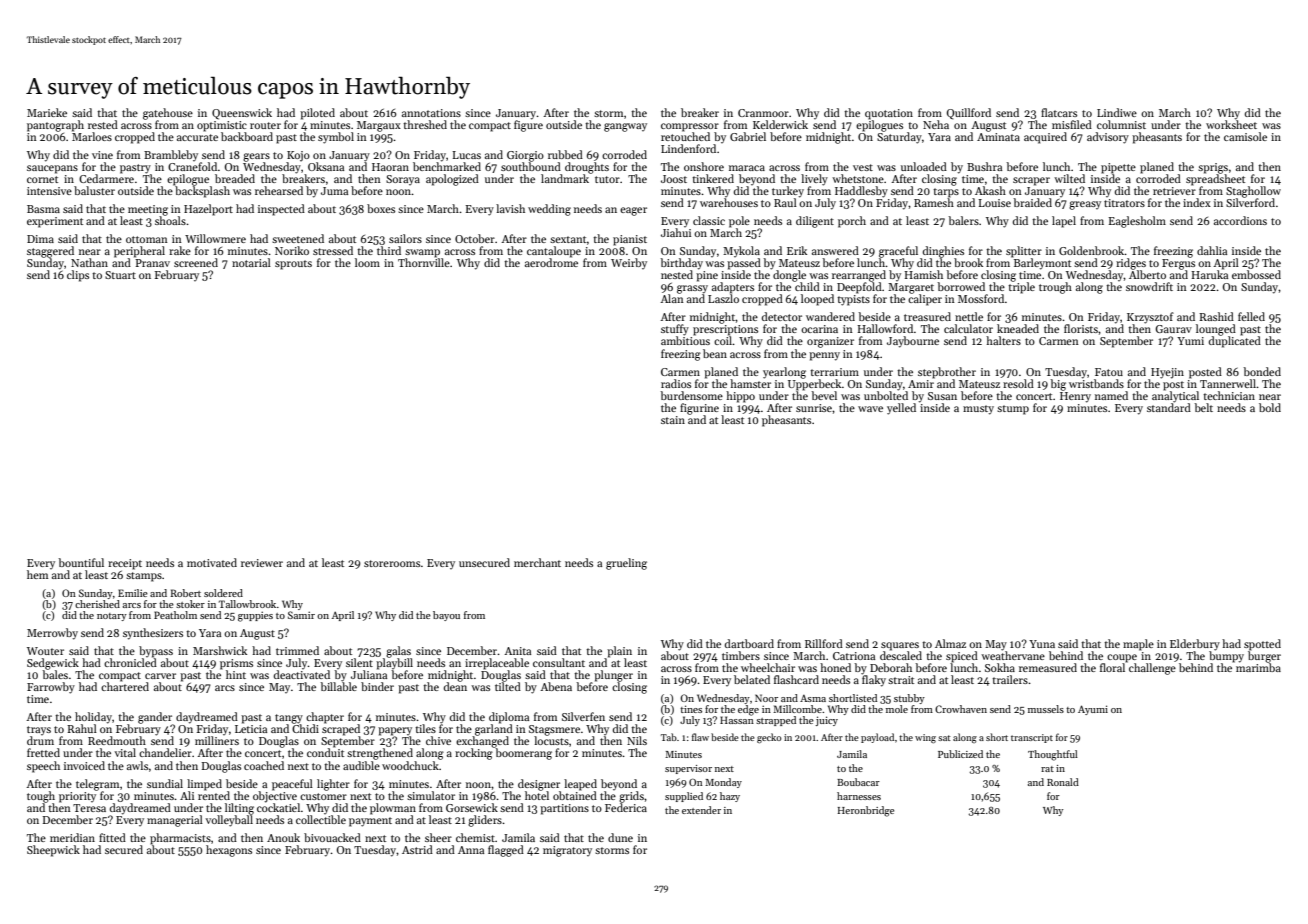 This screenshot has width=1308, height=924. Describe the element at coordinates (229, 851) in the screenshot. I see `hexagons` at that location.
